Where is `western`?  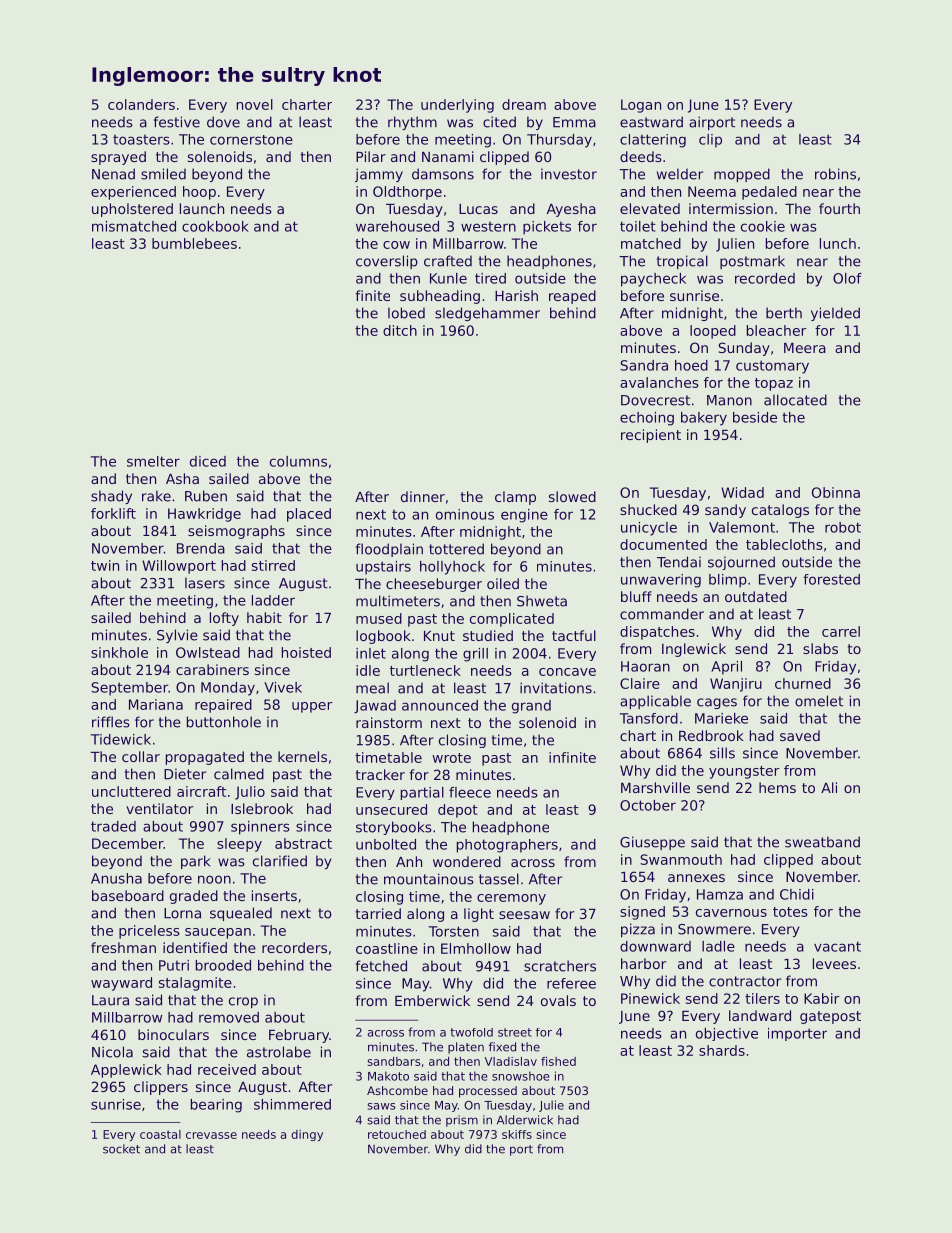 western is located at coordinates (488, 227).
